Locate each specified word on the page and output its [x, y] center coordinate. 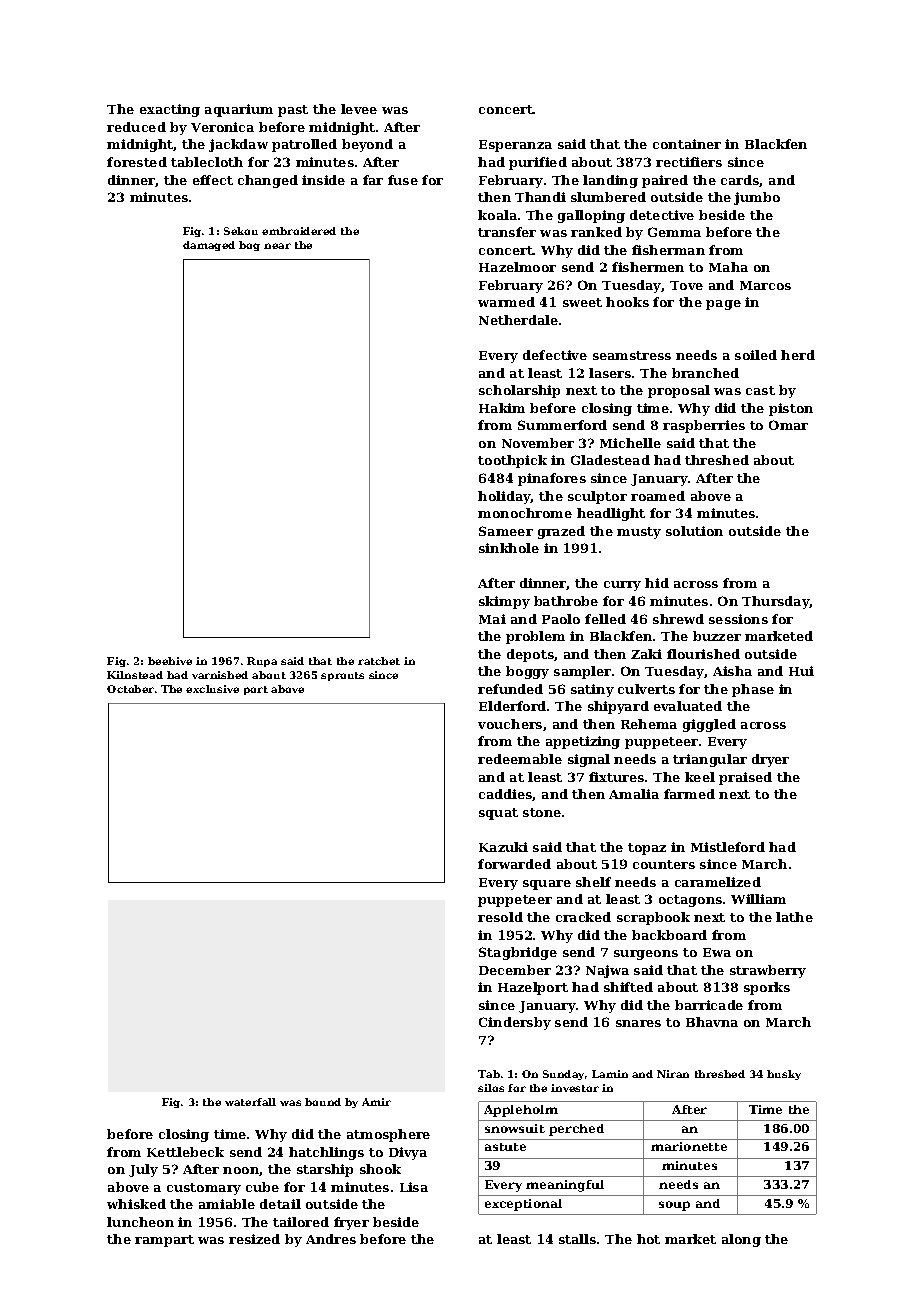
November [538, 443]
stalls [577, 1239]
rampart [164, 1241]
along [741, 1240]
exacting [170, 110]
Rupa [262, 662]
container [687, 144]
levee [359, 109]
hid [657, 583]
